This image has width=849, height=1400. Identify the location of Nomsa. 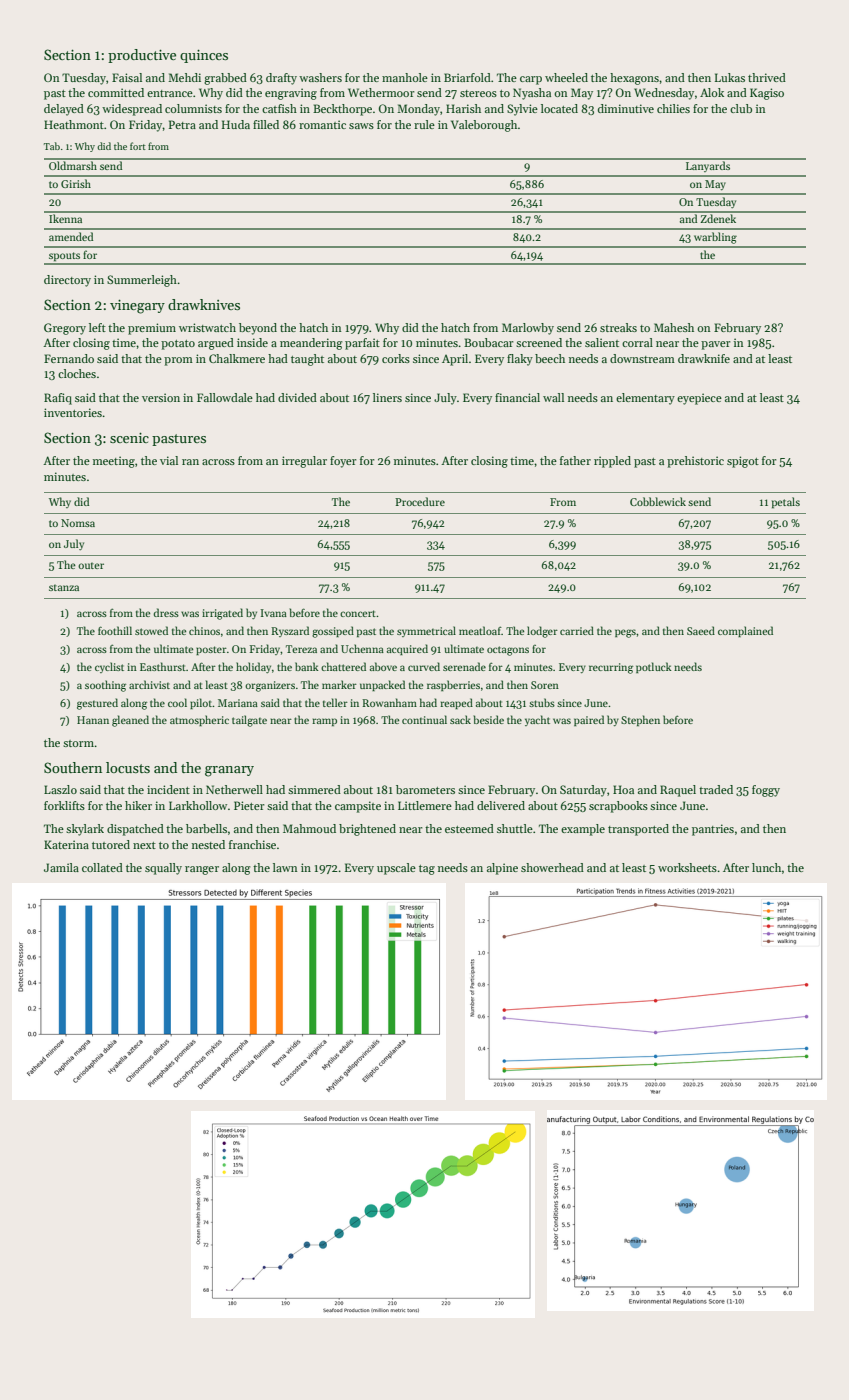
(78, 523).
